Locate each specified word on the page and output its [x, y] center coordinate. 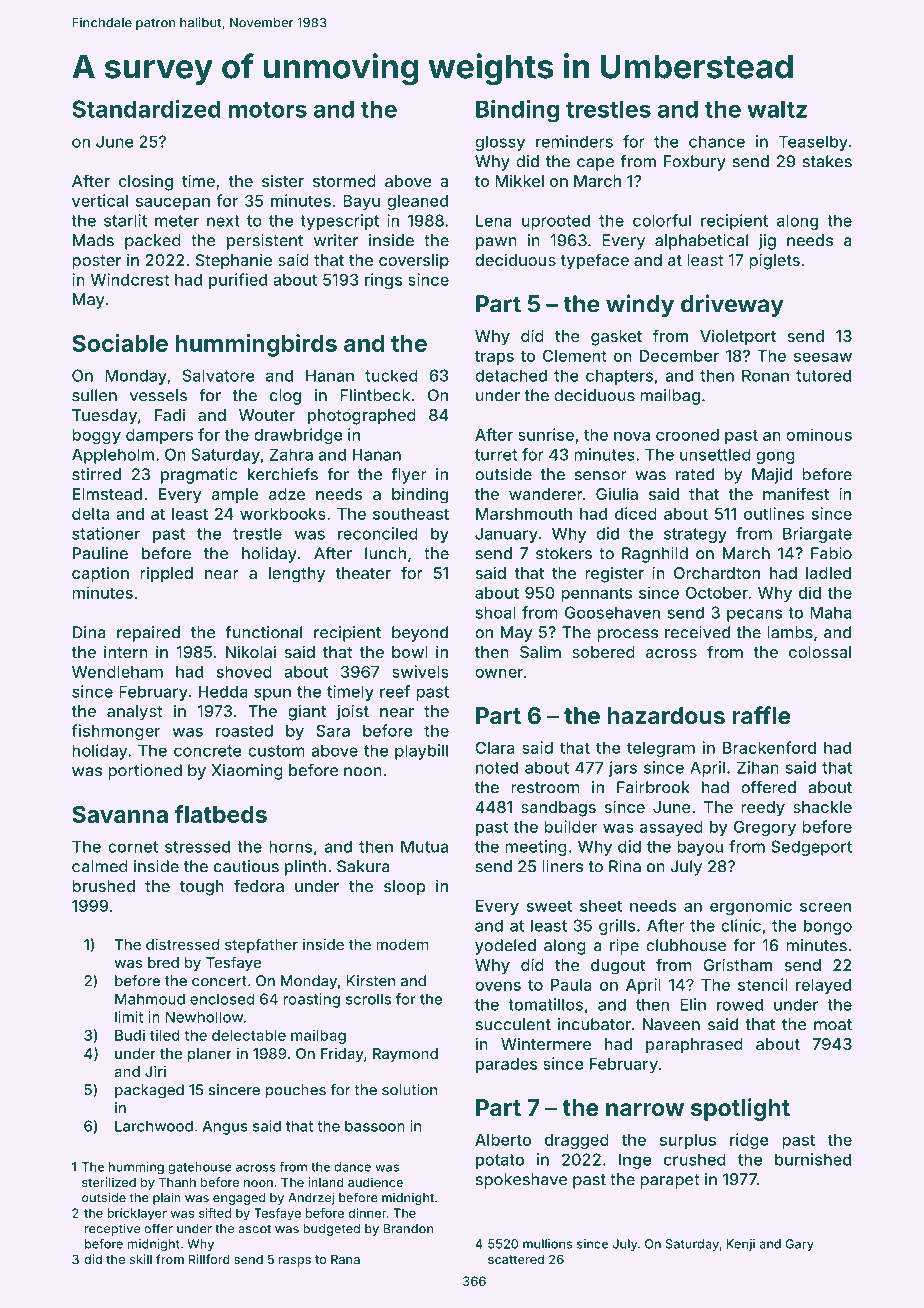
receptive [112, 1229]
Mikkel [519, 180]
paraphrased [694, 1046]
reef [395, 691]
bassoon [375, 1126]
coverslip [414, 262]
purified [238, 281]
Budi [130, 1035]
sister [283, 181]
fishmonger [115, 732]
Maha [831, 612]
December [679, 356]
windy [640, 305]
